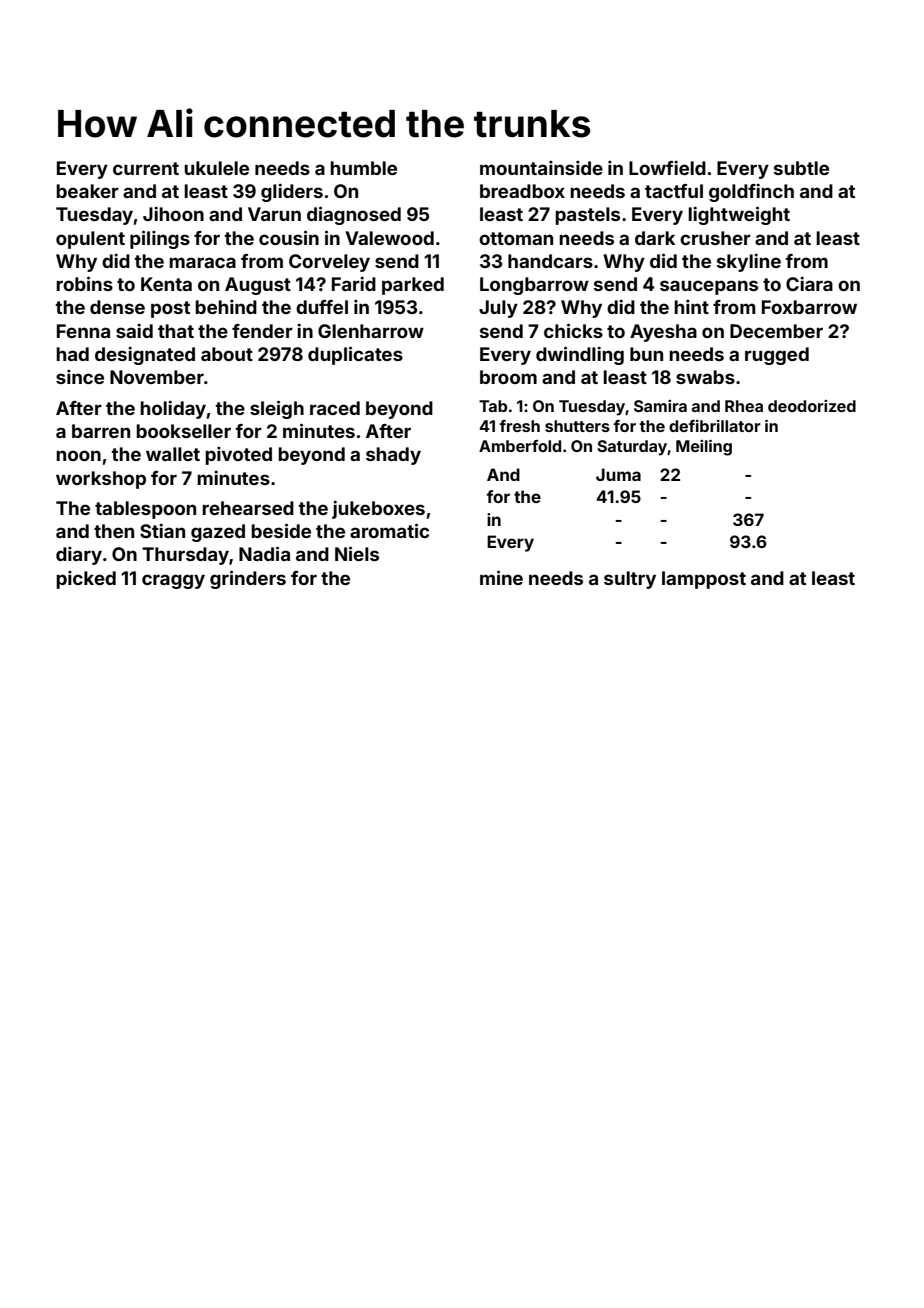 This screenshot has height=1308, width=924. Describe the element at coordinates (541, 168) in the screenshot. I see `mountainside` at that location.
